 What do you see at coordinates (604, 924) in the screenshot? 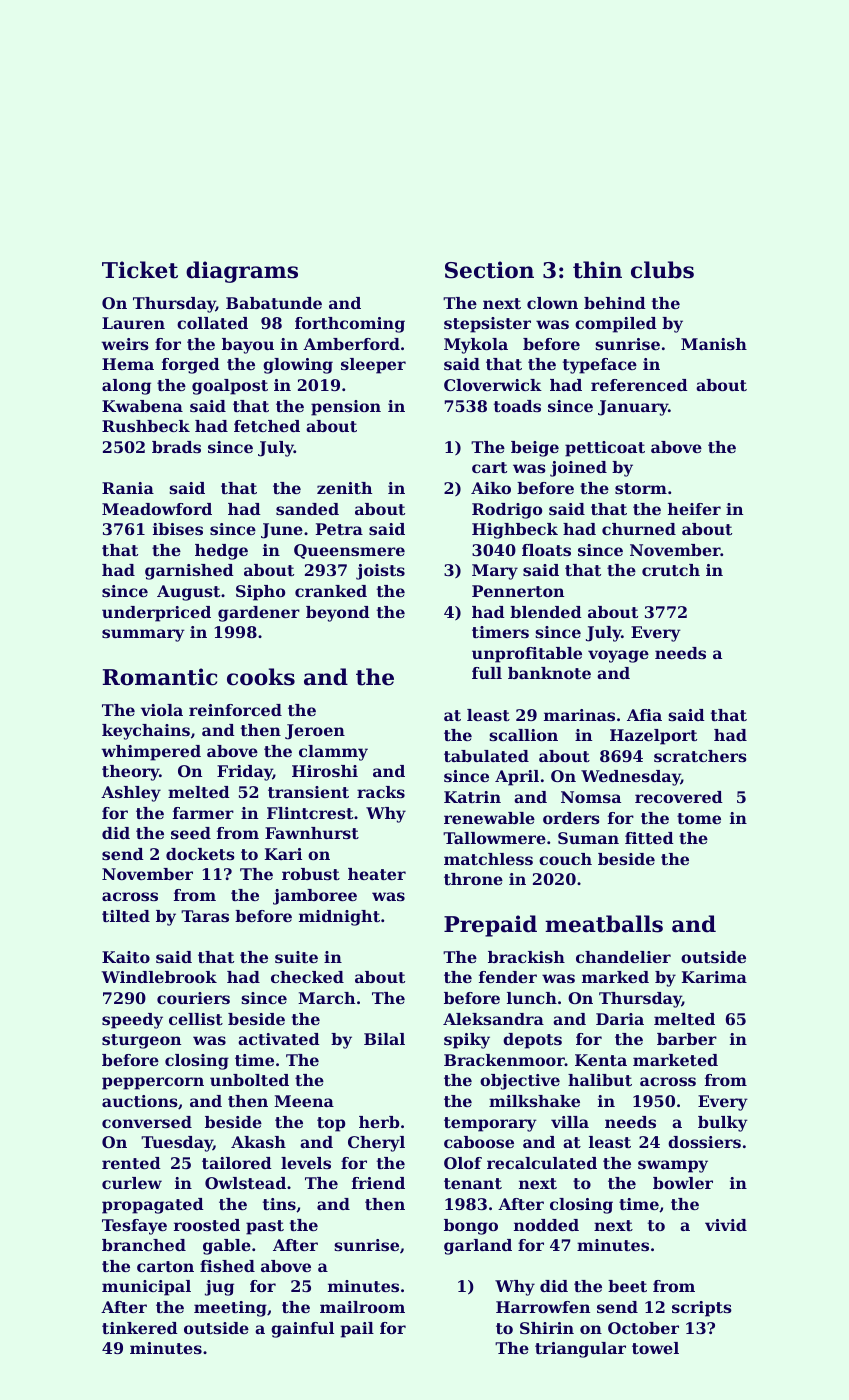
I see `meatballs` at bounding box center [604, 924].
